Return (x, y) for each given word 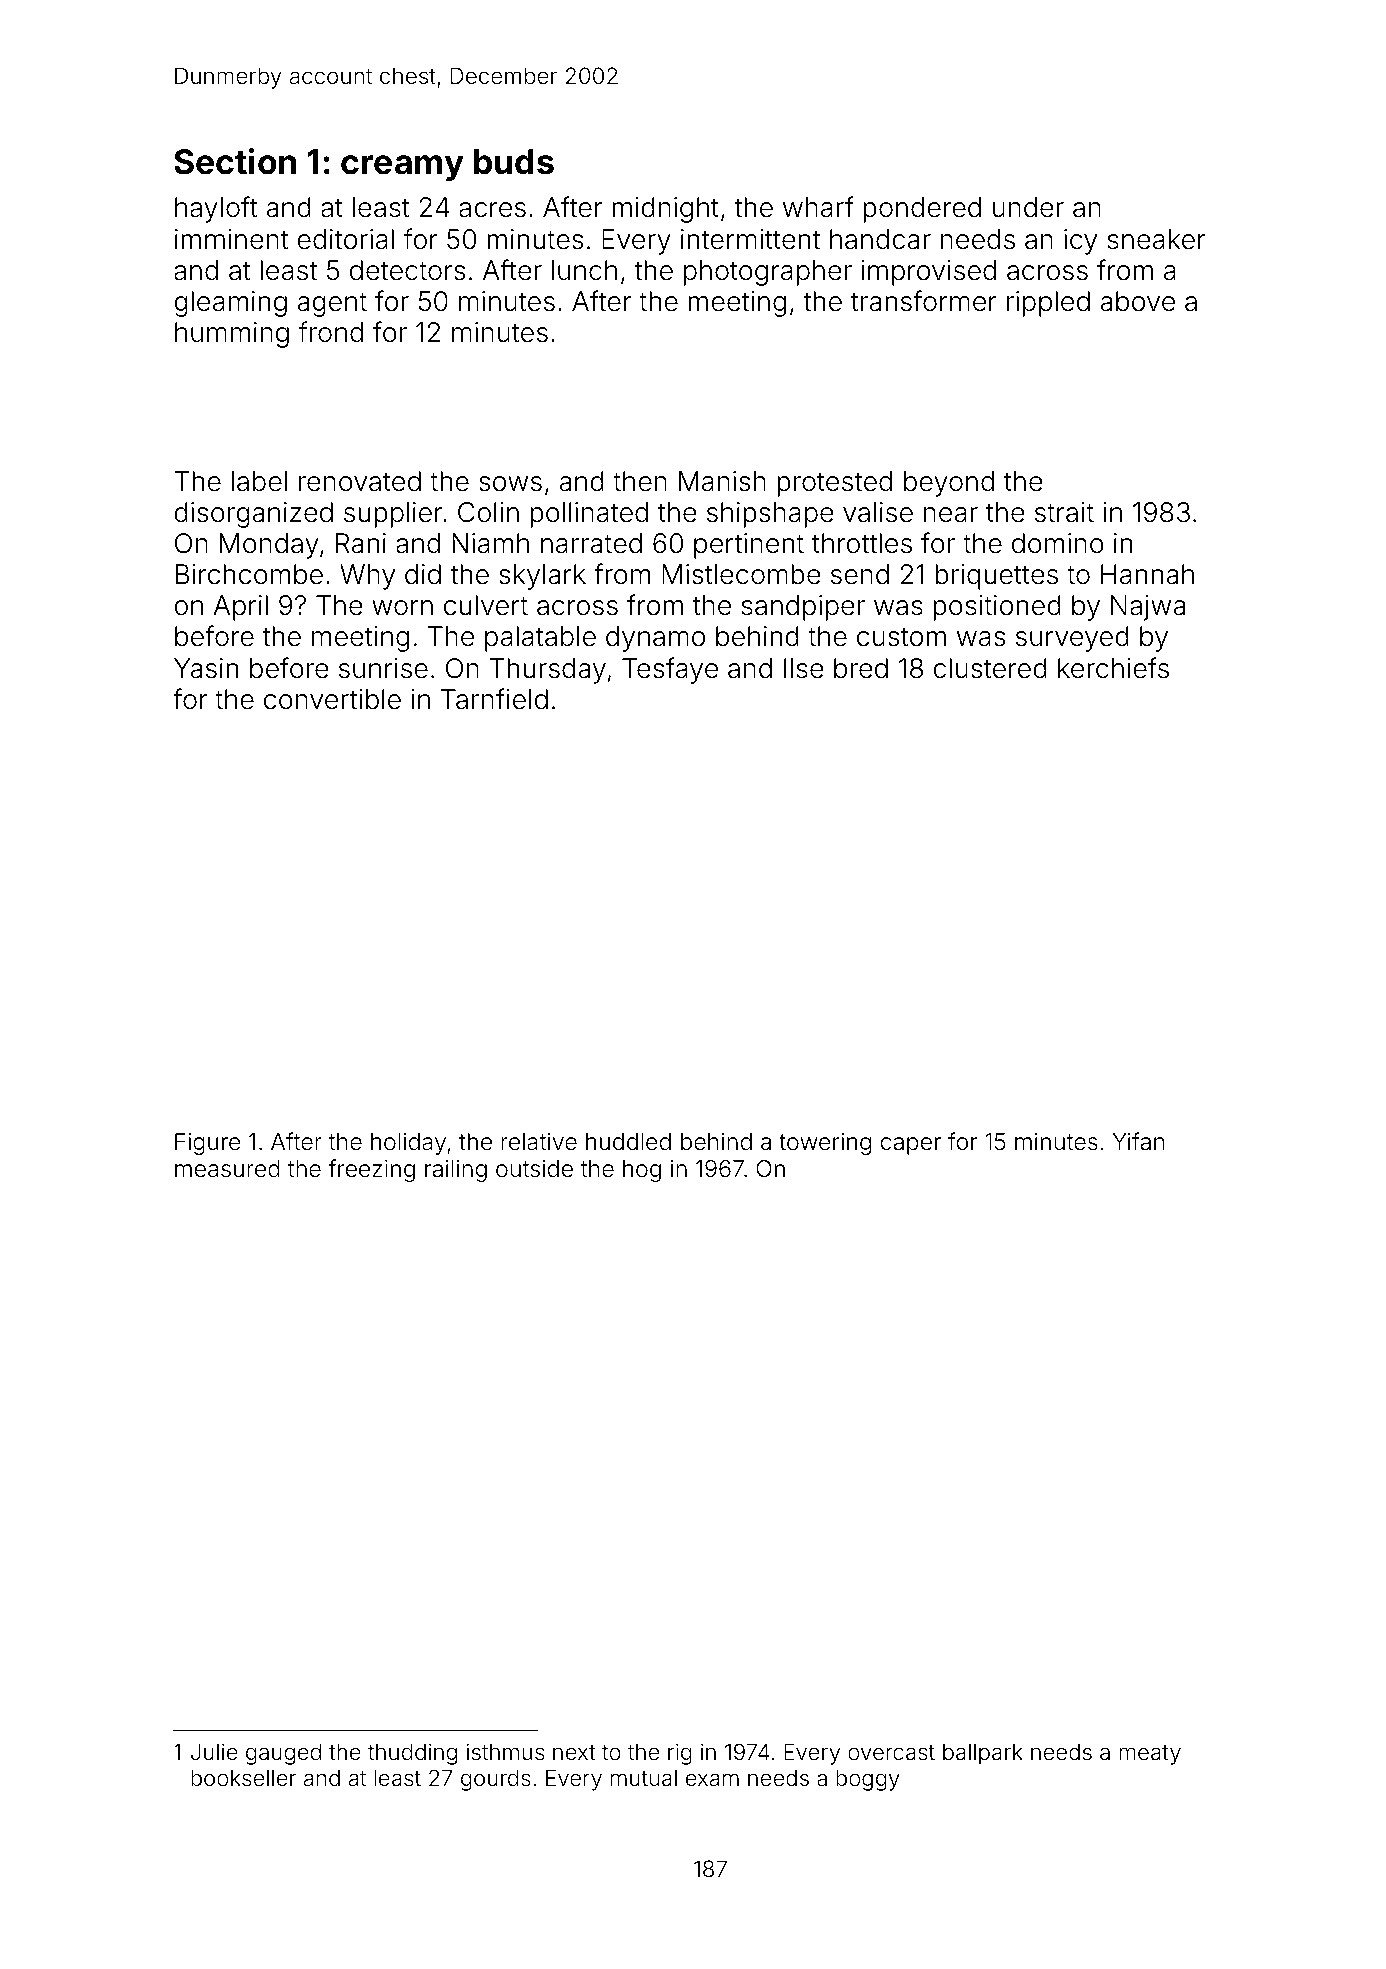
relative (539, 1142)
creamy (402, 168)
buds (514, 162)
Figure (208, 1144)
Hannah (1147, 574)
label (259, 481)
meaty (1150, 1755)
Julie (214, 1752)
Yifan (1138, 1141)
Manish (722, 481)
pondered (922, 210)
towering (825, 1144)
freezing (372, 1170)
